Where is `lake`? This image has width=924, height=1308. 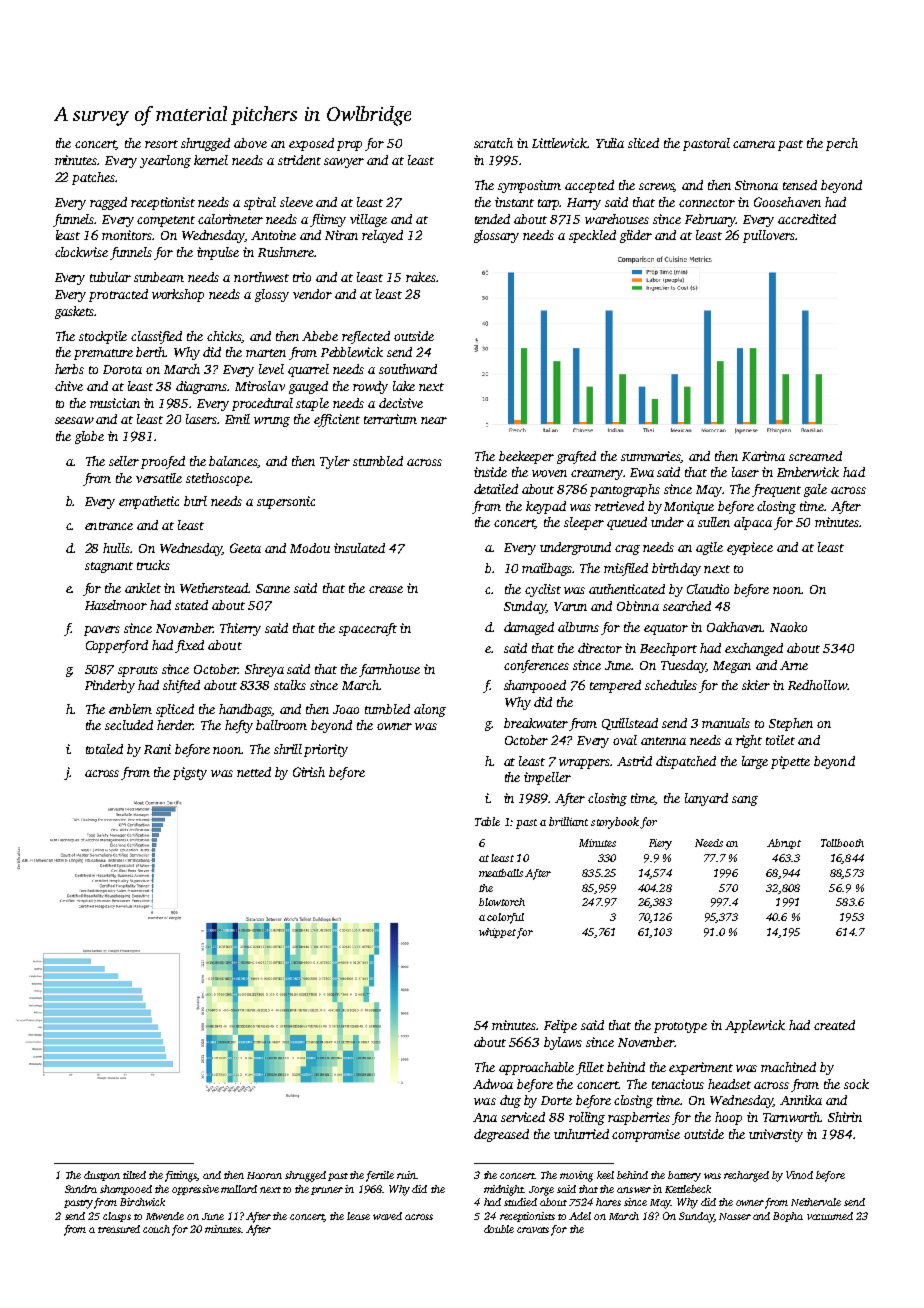 lake is located at coordinates (404, 386).
